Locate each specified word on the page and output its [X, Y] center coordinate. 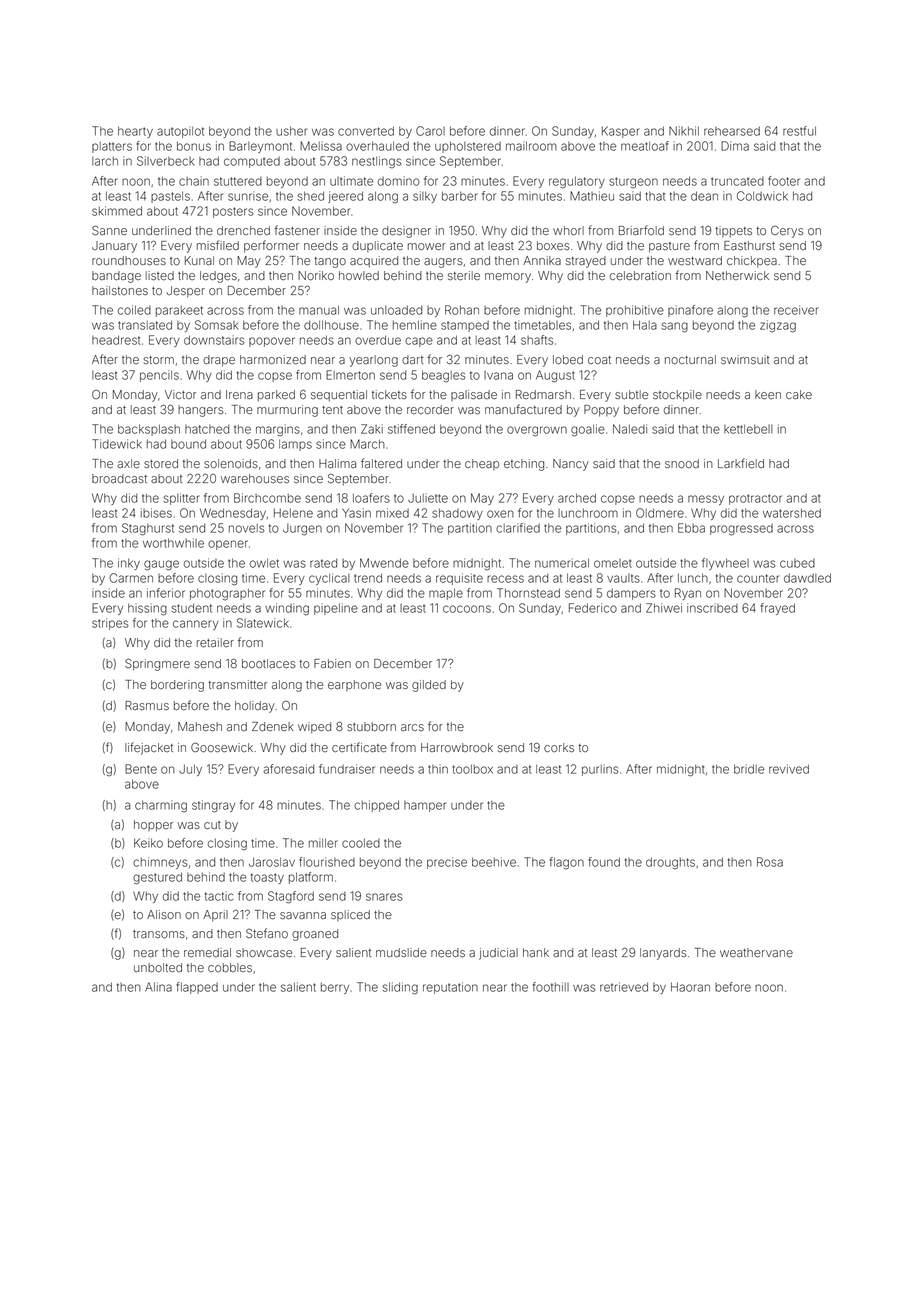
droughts [670, 863]
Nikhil [684, 131]
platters [112, 147]
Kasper [621, 132]
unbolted [158, 967]
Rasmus [147, 705]
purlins [600, 770]
